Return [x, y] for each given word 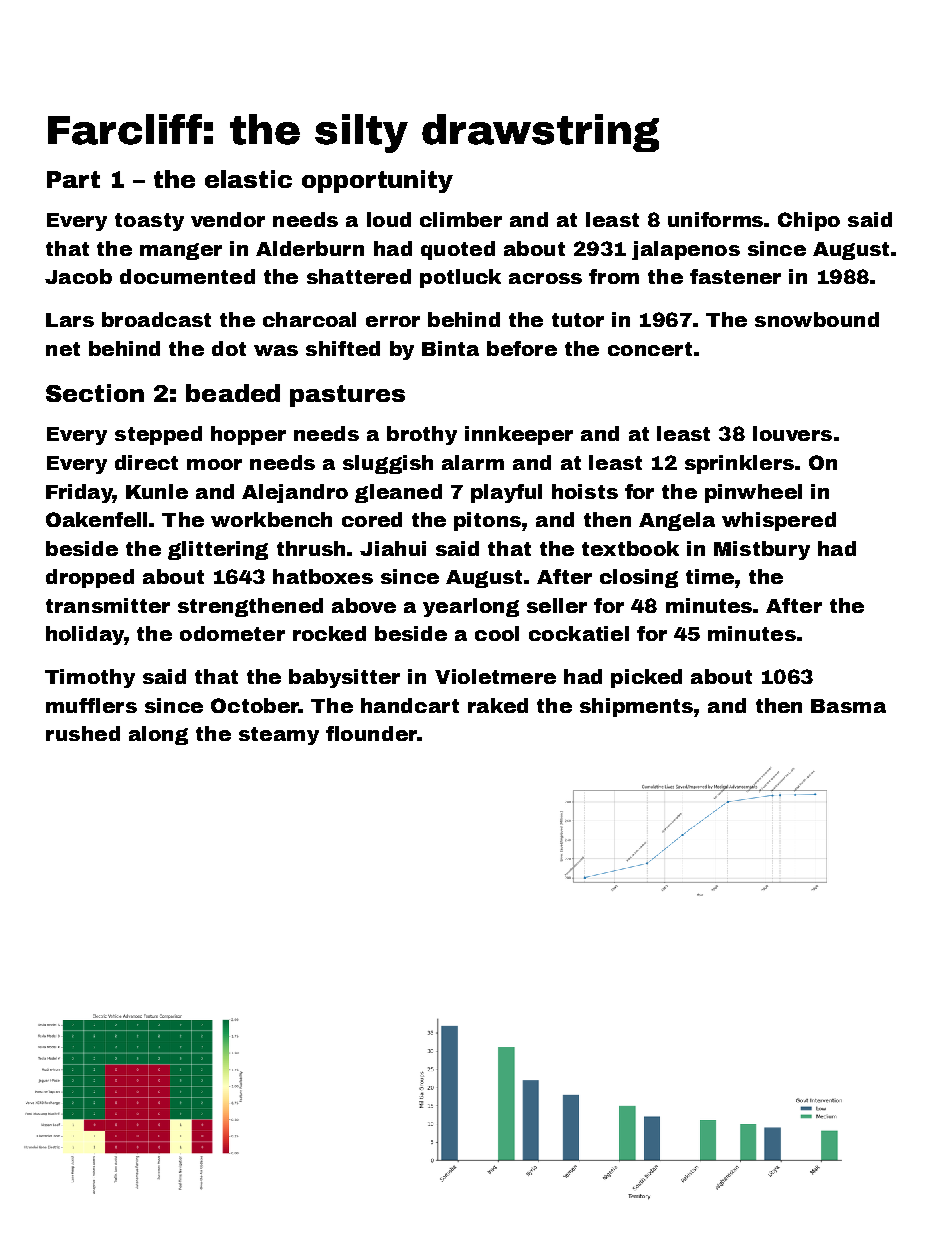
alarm [473, 462]
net [63, 349]
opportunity [377, 181]
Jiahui [393, 548]
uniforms [715, 219]
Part [73, 179]
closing [639, 578]
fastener [735, 276]
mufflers [91, 705]
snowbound [817, 319]
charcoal [309, 319]
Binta [450, 348]
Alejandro [295, 493]
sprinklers [739, 464]
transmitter [108, 605]
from [614, 276]
